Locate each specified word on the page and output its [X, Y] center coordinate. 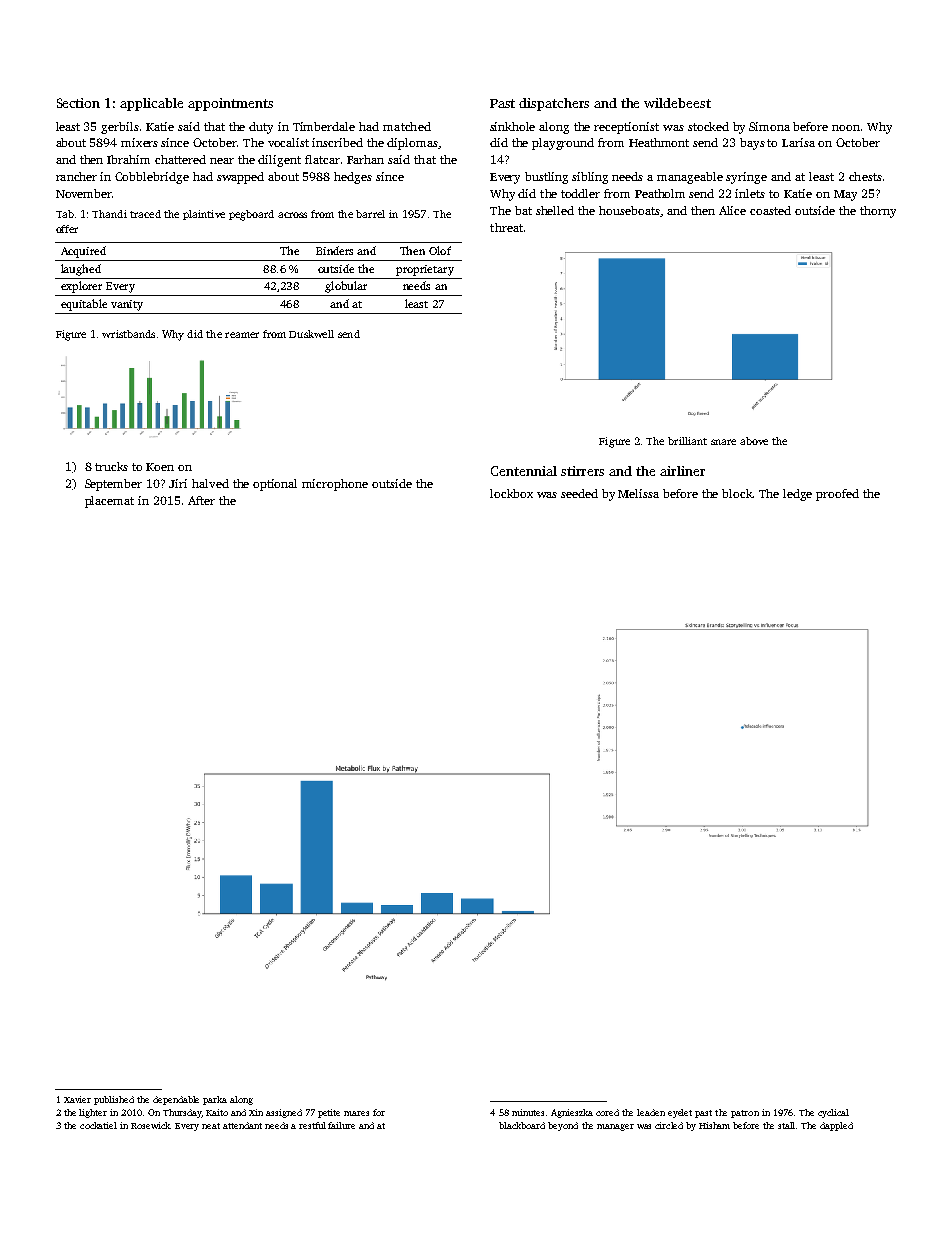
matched [407, 126]
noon [846, 128]
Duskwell [311, 334]
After [201, 500]
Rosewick [151, 1125]
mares [356, 1113]
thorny [878, 212]
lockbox [511, 493]
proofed [837, 495]
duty [261, 128]
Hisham [714, 1125]
